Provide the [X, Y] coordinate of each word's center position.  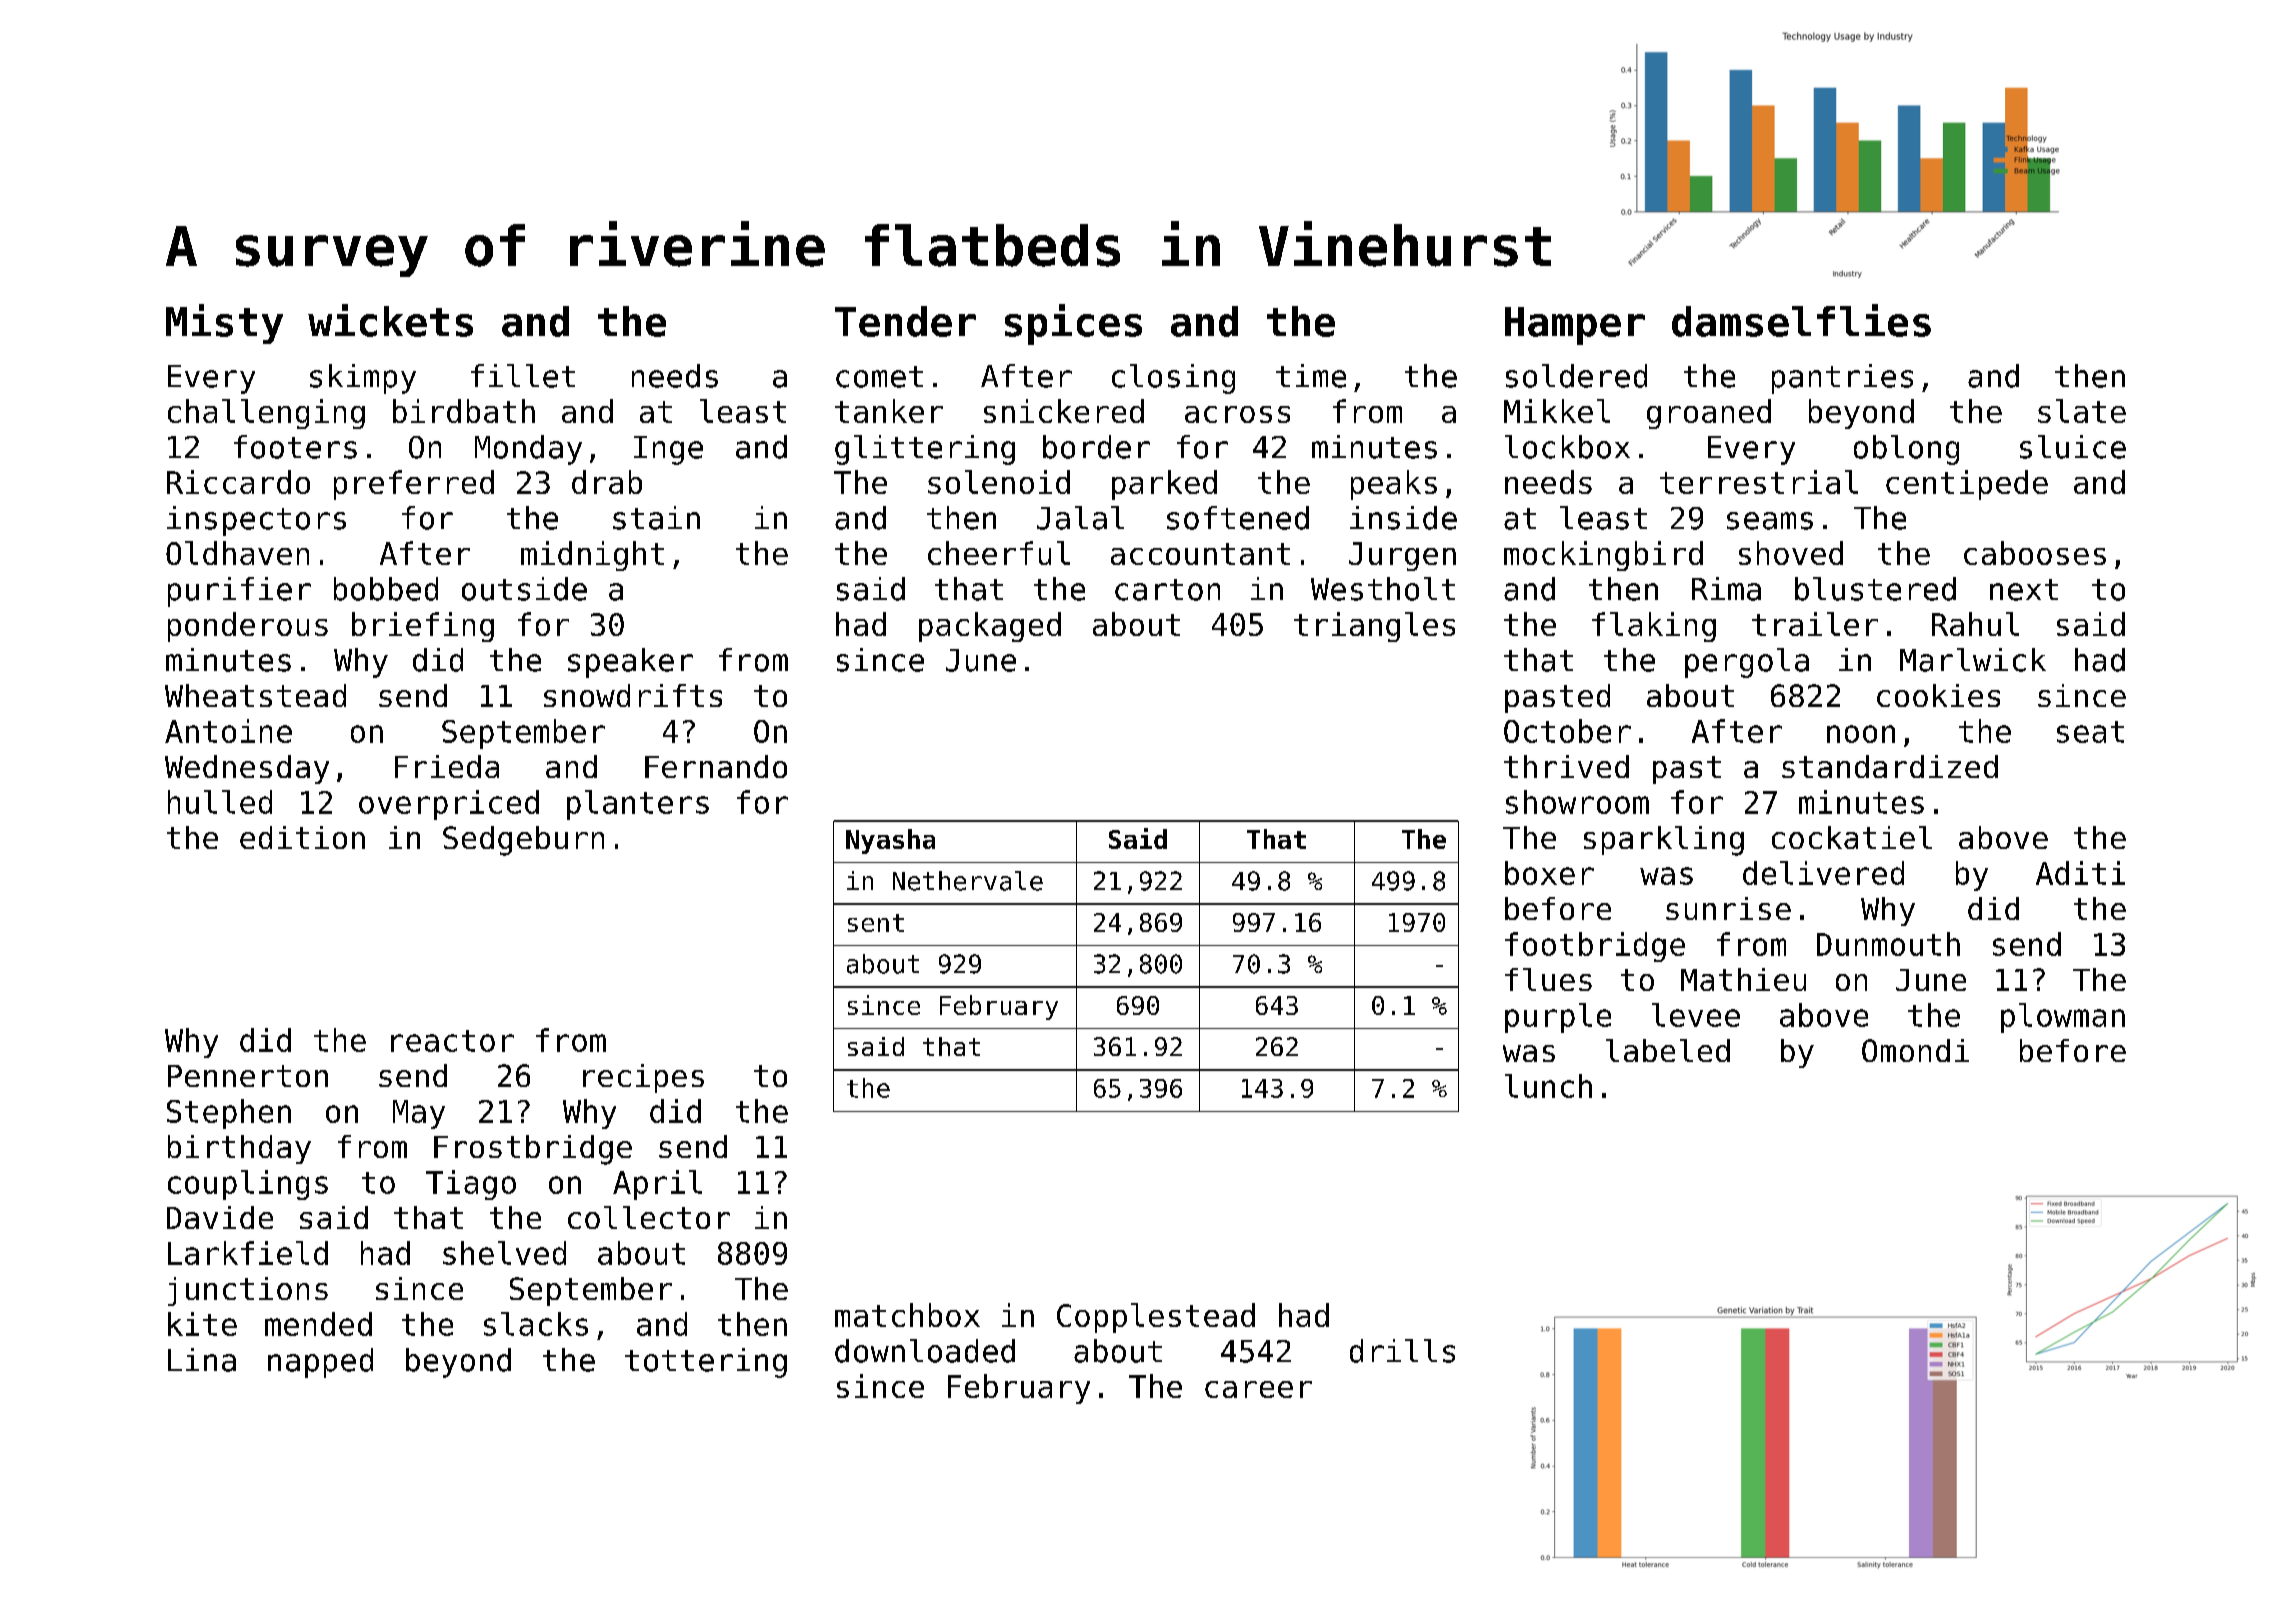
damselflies [1801, 320]
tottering [706, 1363]
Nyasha [890, 841]
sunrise [1728, 908]
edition [302, 837]
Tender [905, 321]
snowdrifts [633, 695]
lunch [1548, 1086]
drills [1402, 1351]
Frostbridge [533, 1150]
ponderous [248, 627]
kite [202, 1324]
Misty [224, 324]
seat [2090, 732]
